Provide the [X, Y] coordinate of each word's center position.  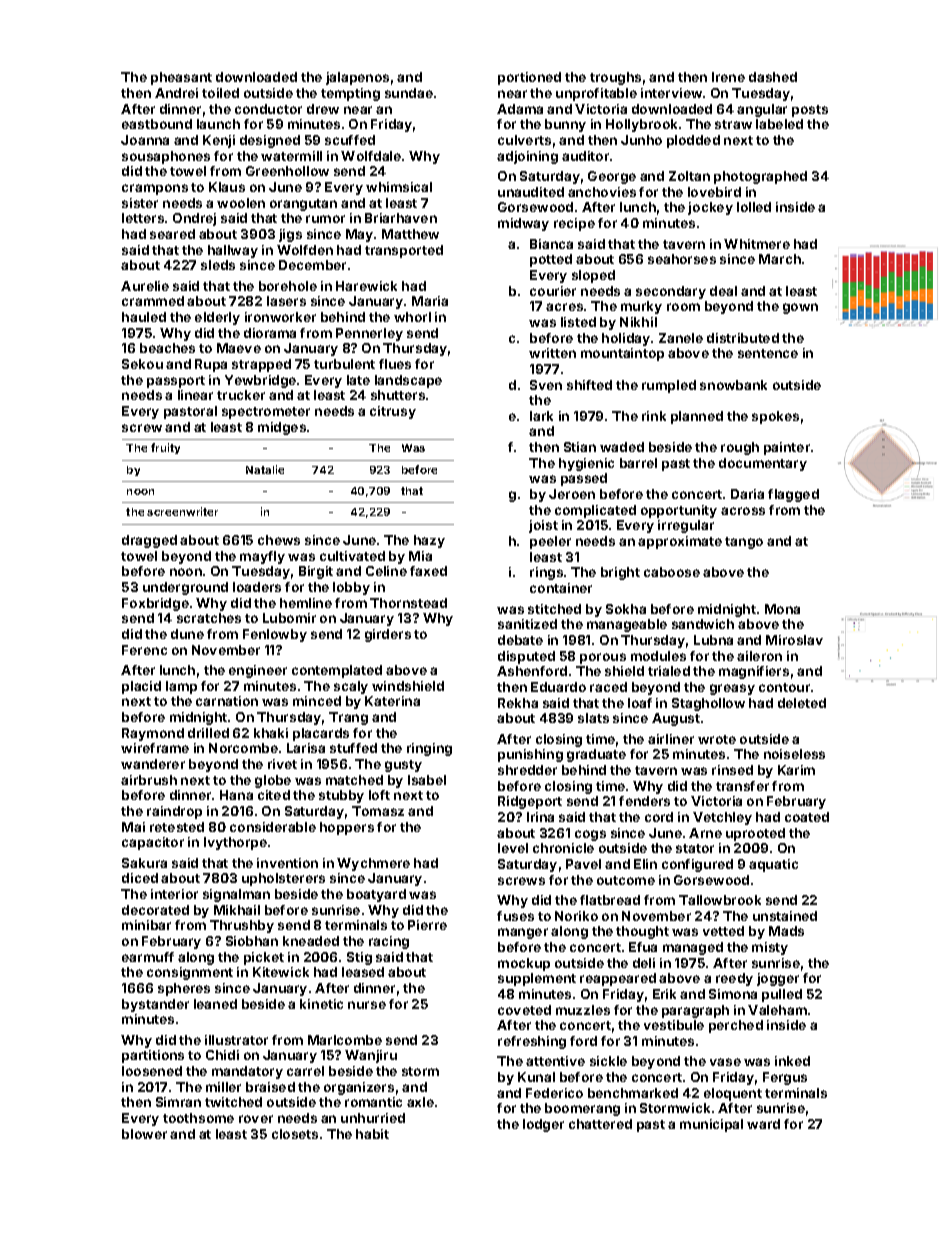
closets [295, 1134]
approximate [680, 542]
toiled [220, 93]
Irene [728, 77]
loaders [257, 587]
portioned [529, 78]
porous [603, 658]
